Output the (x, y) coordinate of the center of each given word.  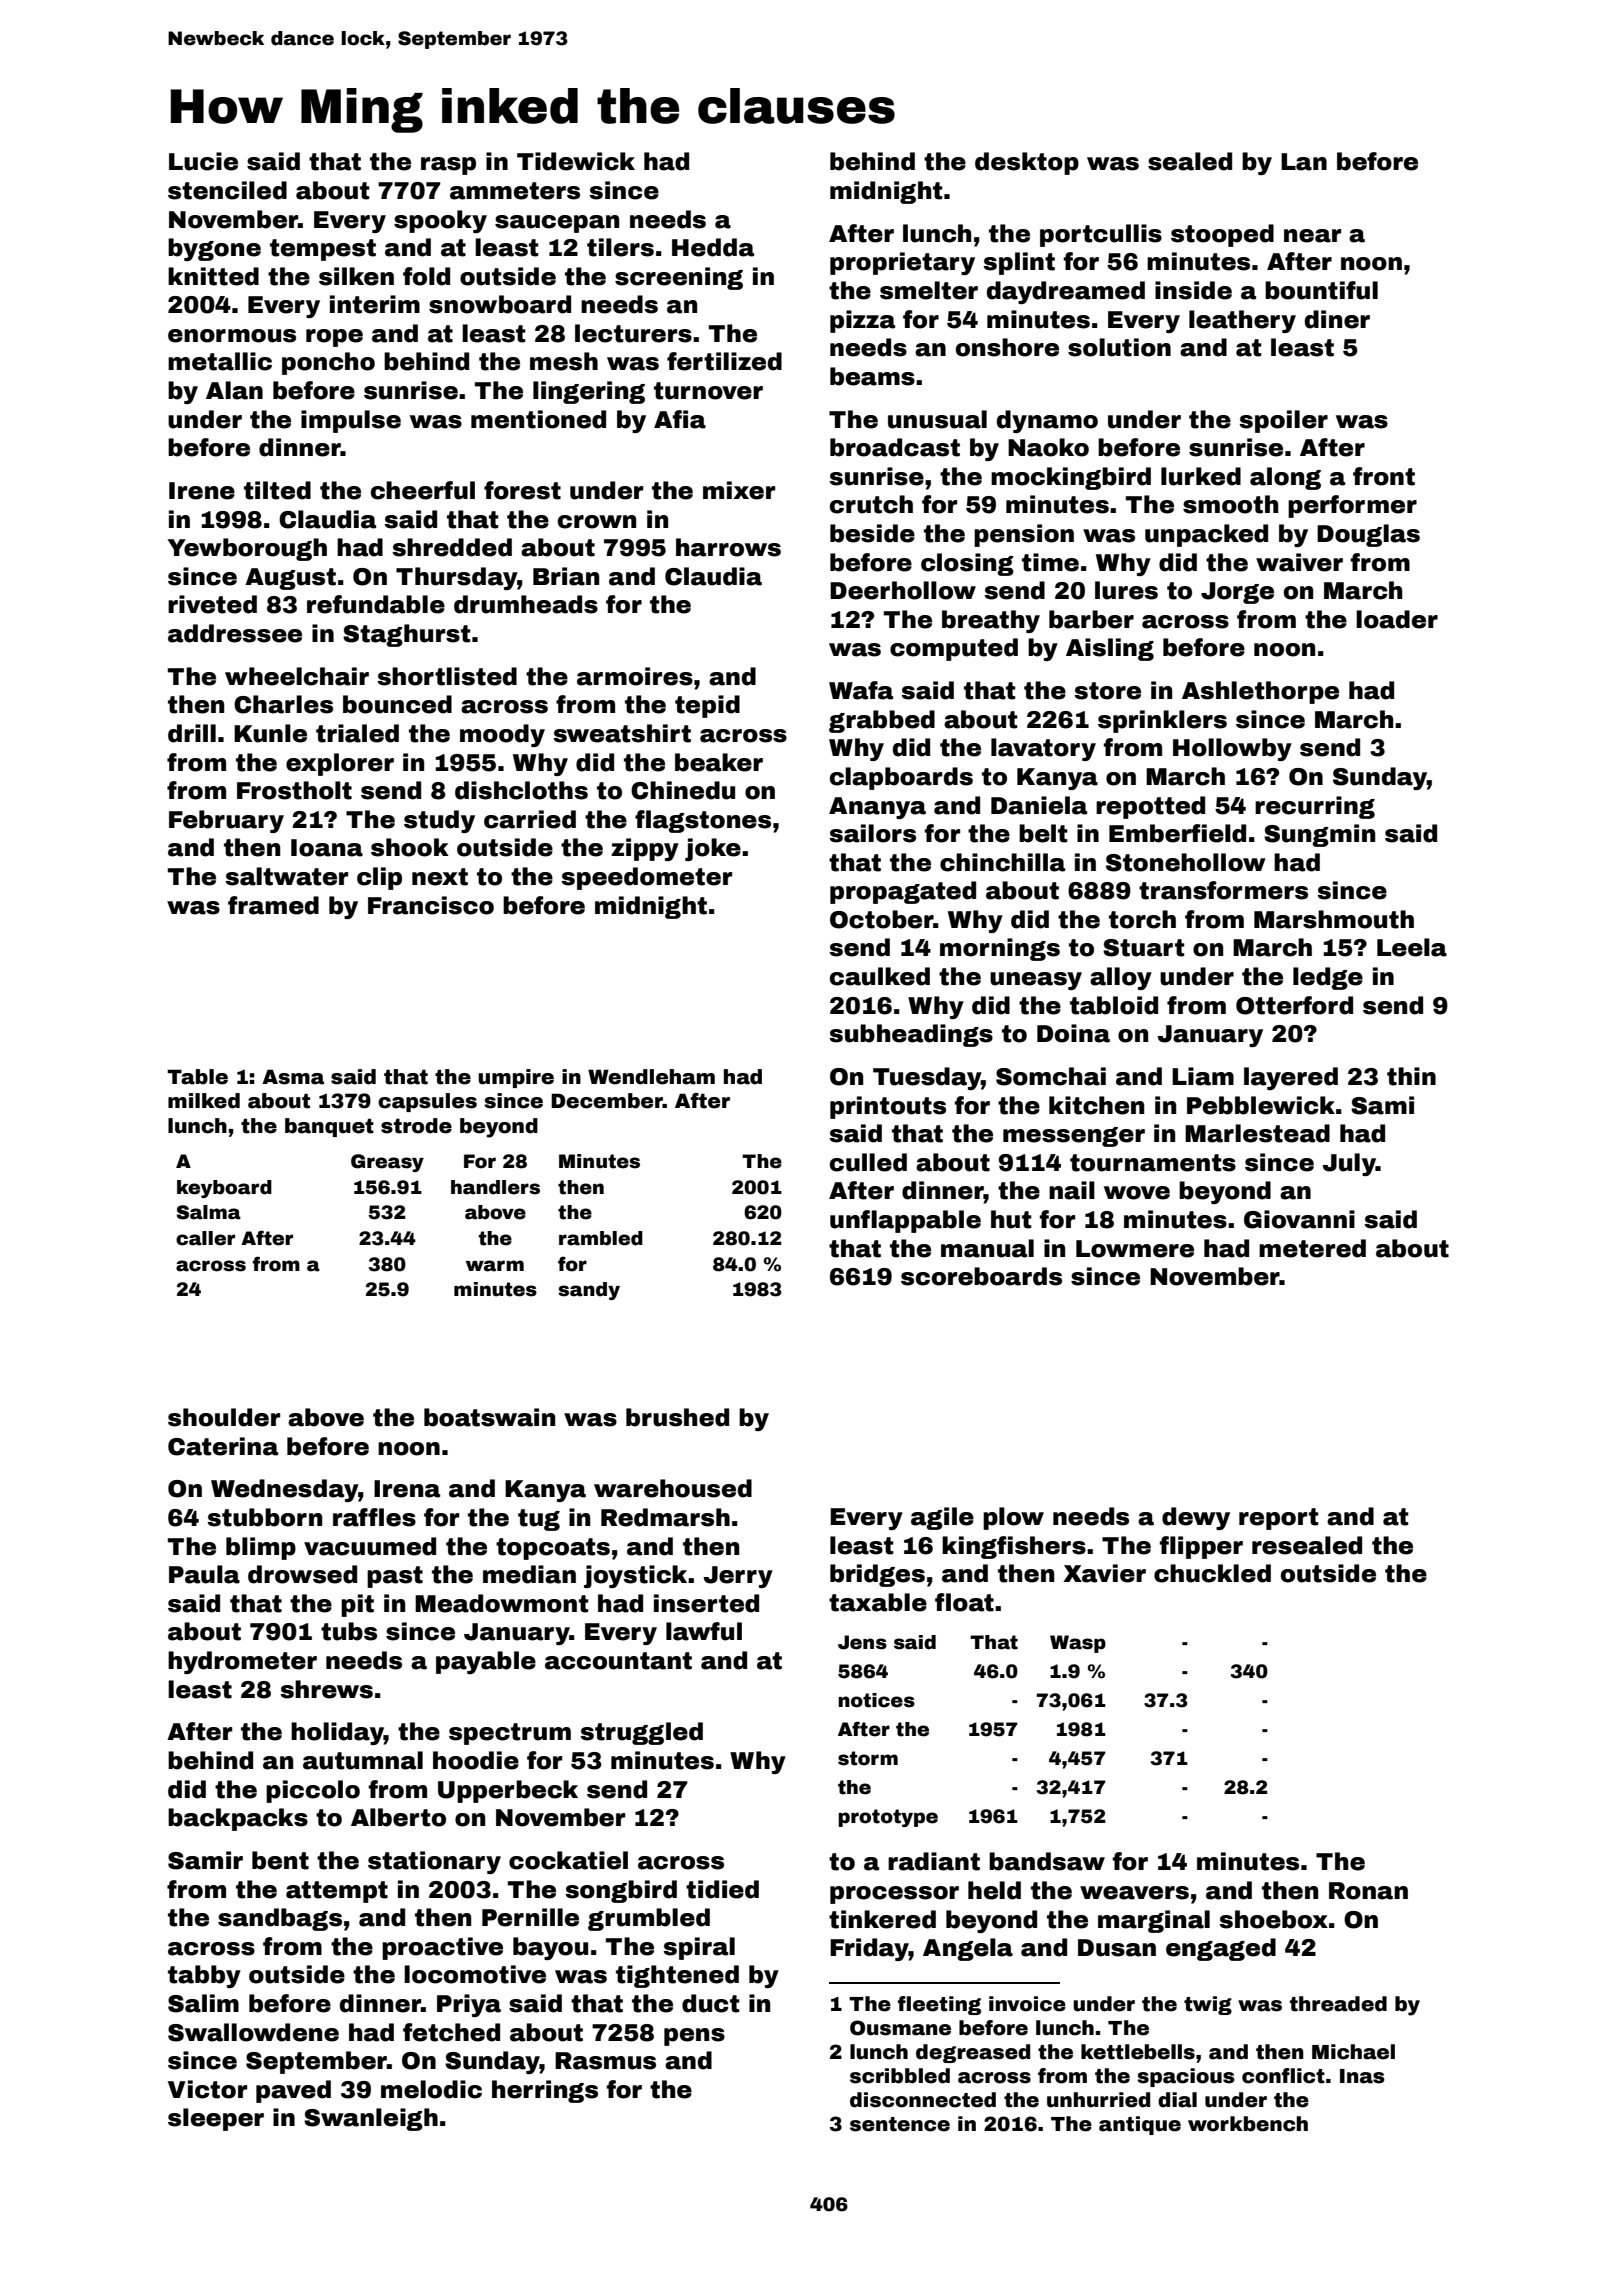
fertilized (724, 361)
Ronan (1368, 1891)
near (1312, 236)
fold (426, 276)
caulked (880, 976)
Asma (293, 1077)
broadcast (895, 447)
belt (1043, 833)
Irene (202, 491)
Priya (469, 2005)
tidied (722, 1889)
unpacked (1206, 535)
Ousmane (900, 2028)
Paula (204, 1574)
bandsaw (1047, 1861)
